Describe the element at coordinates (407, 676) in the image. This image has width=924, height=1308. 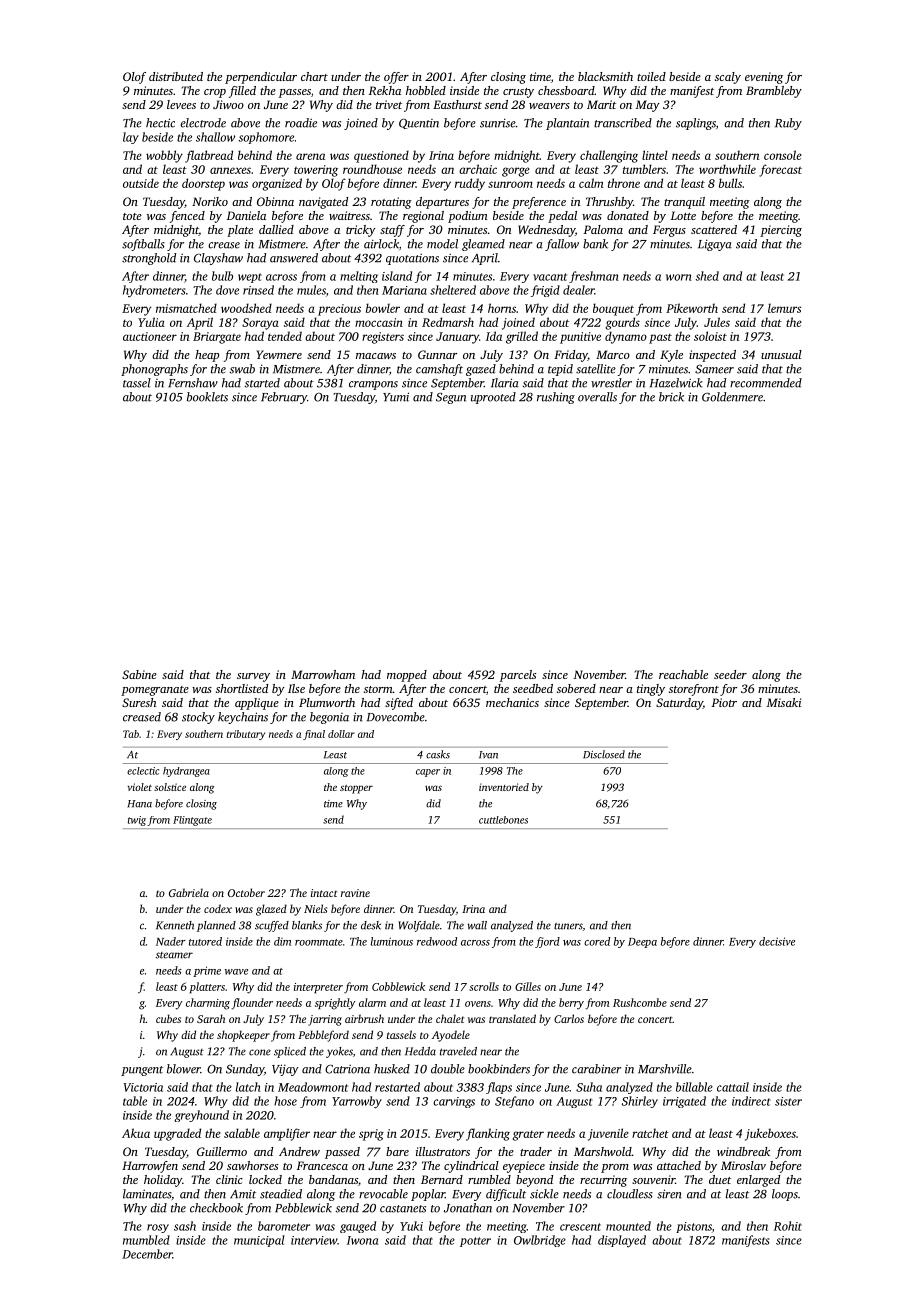
I see `mopped` at that location.
